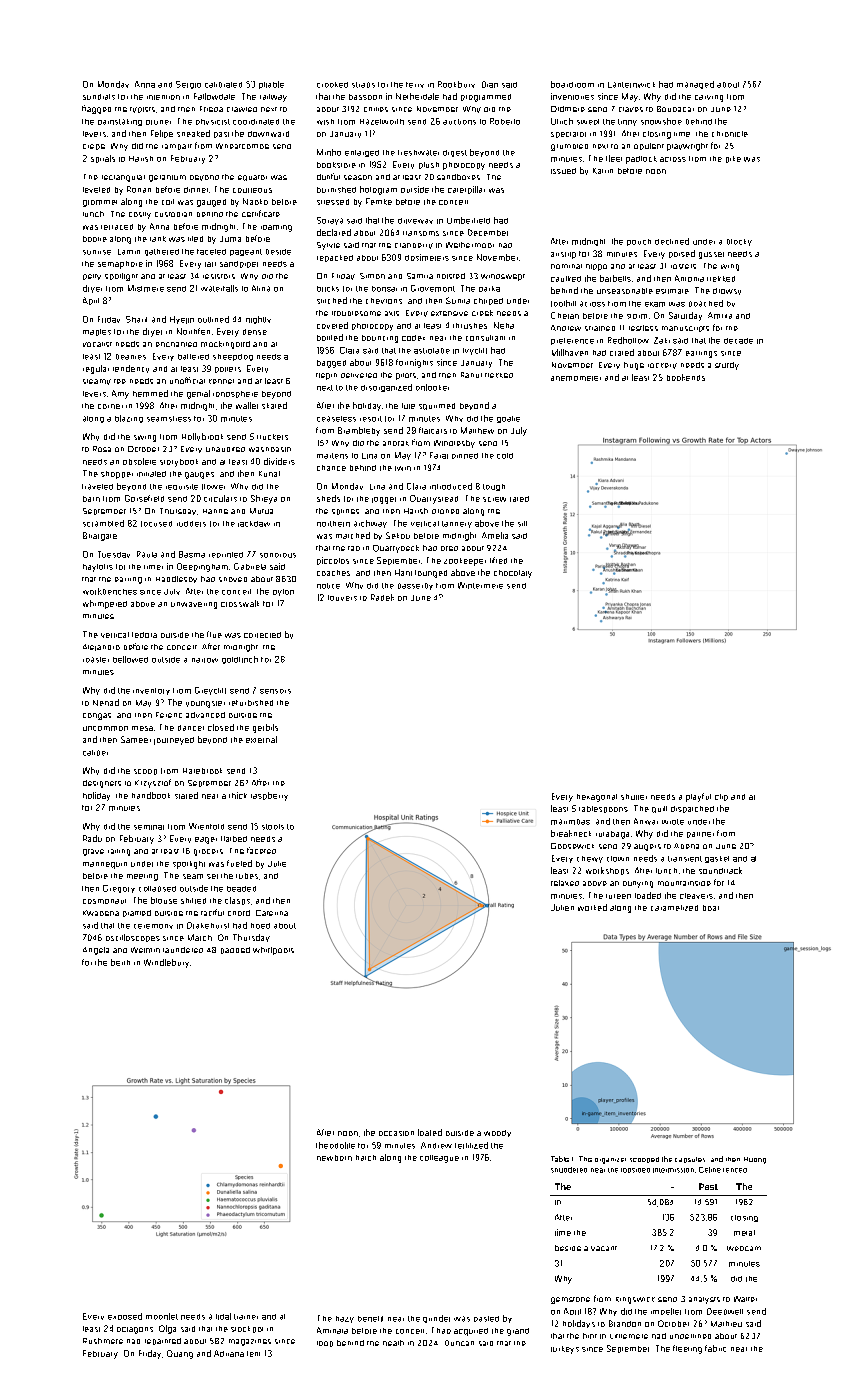 The height and width of the screenshot is (1400, 849). What do you see at coordinates (415, 221) in the screenshot?
I see `driveway` at bounding box center [415, 221].
